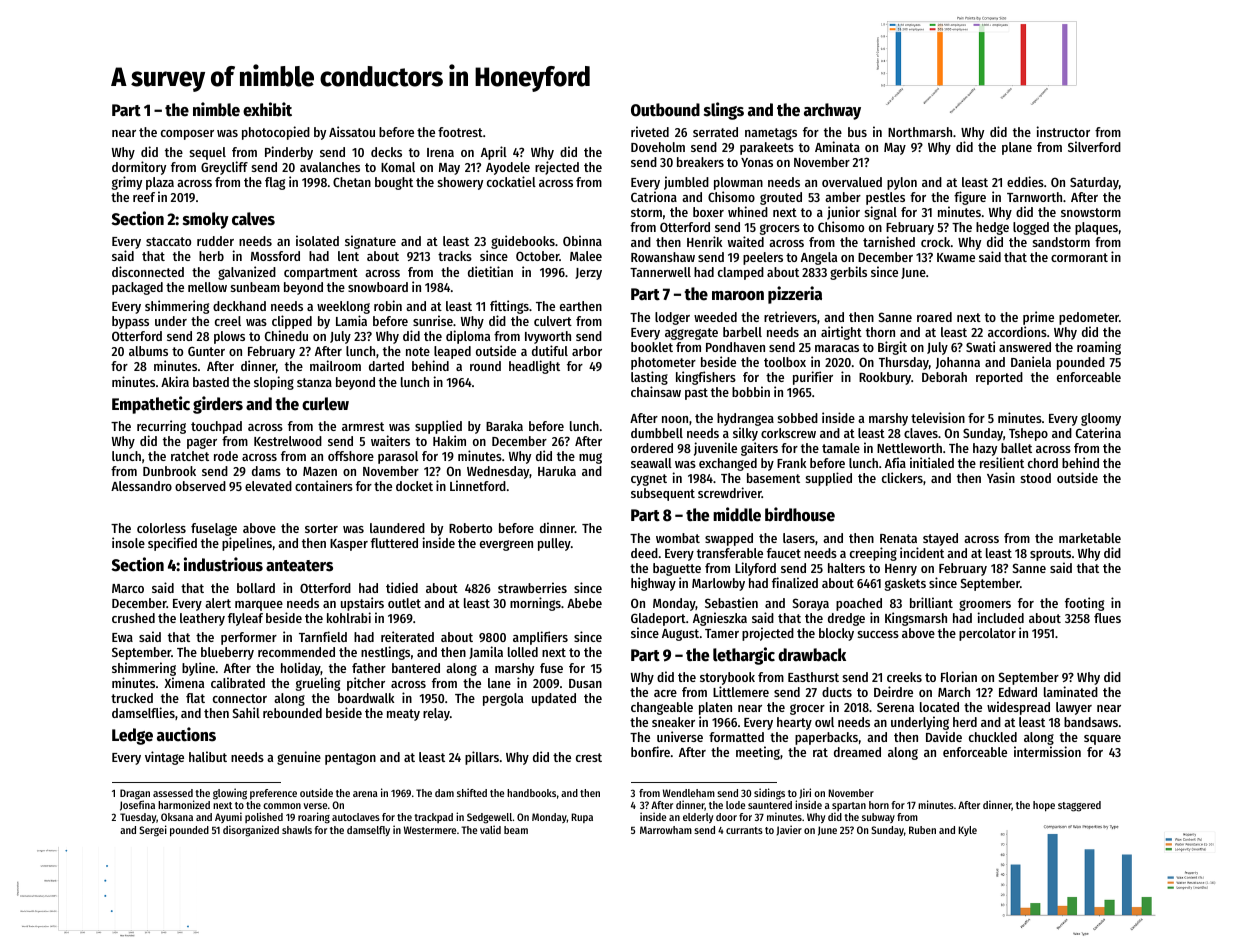 The image size is (1233, 952). What do you see at coordinates (148, 271) in the document?
I see `disconnected` at bounding box center [148, 271].
